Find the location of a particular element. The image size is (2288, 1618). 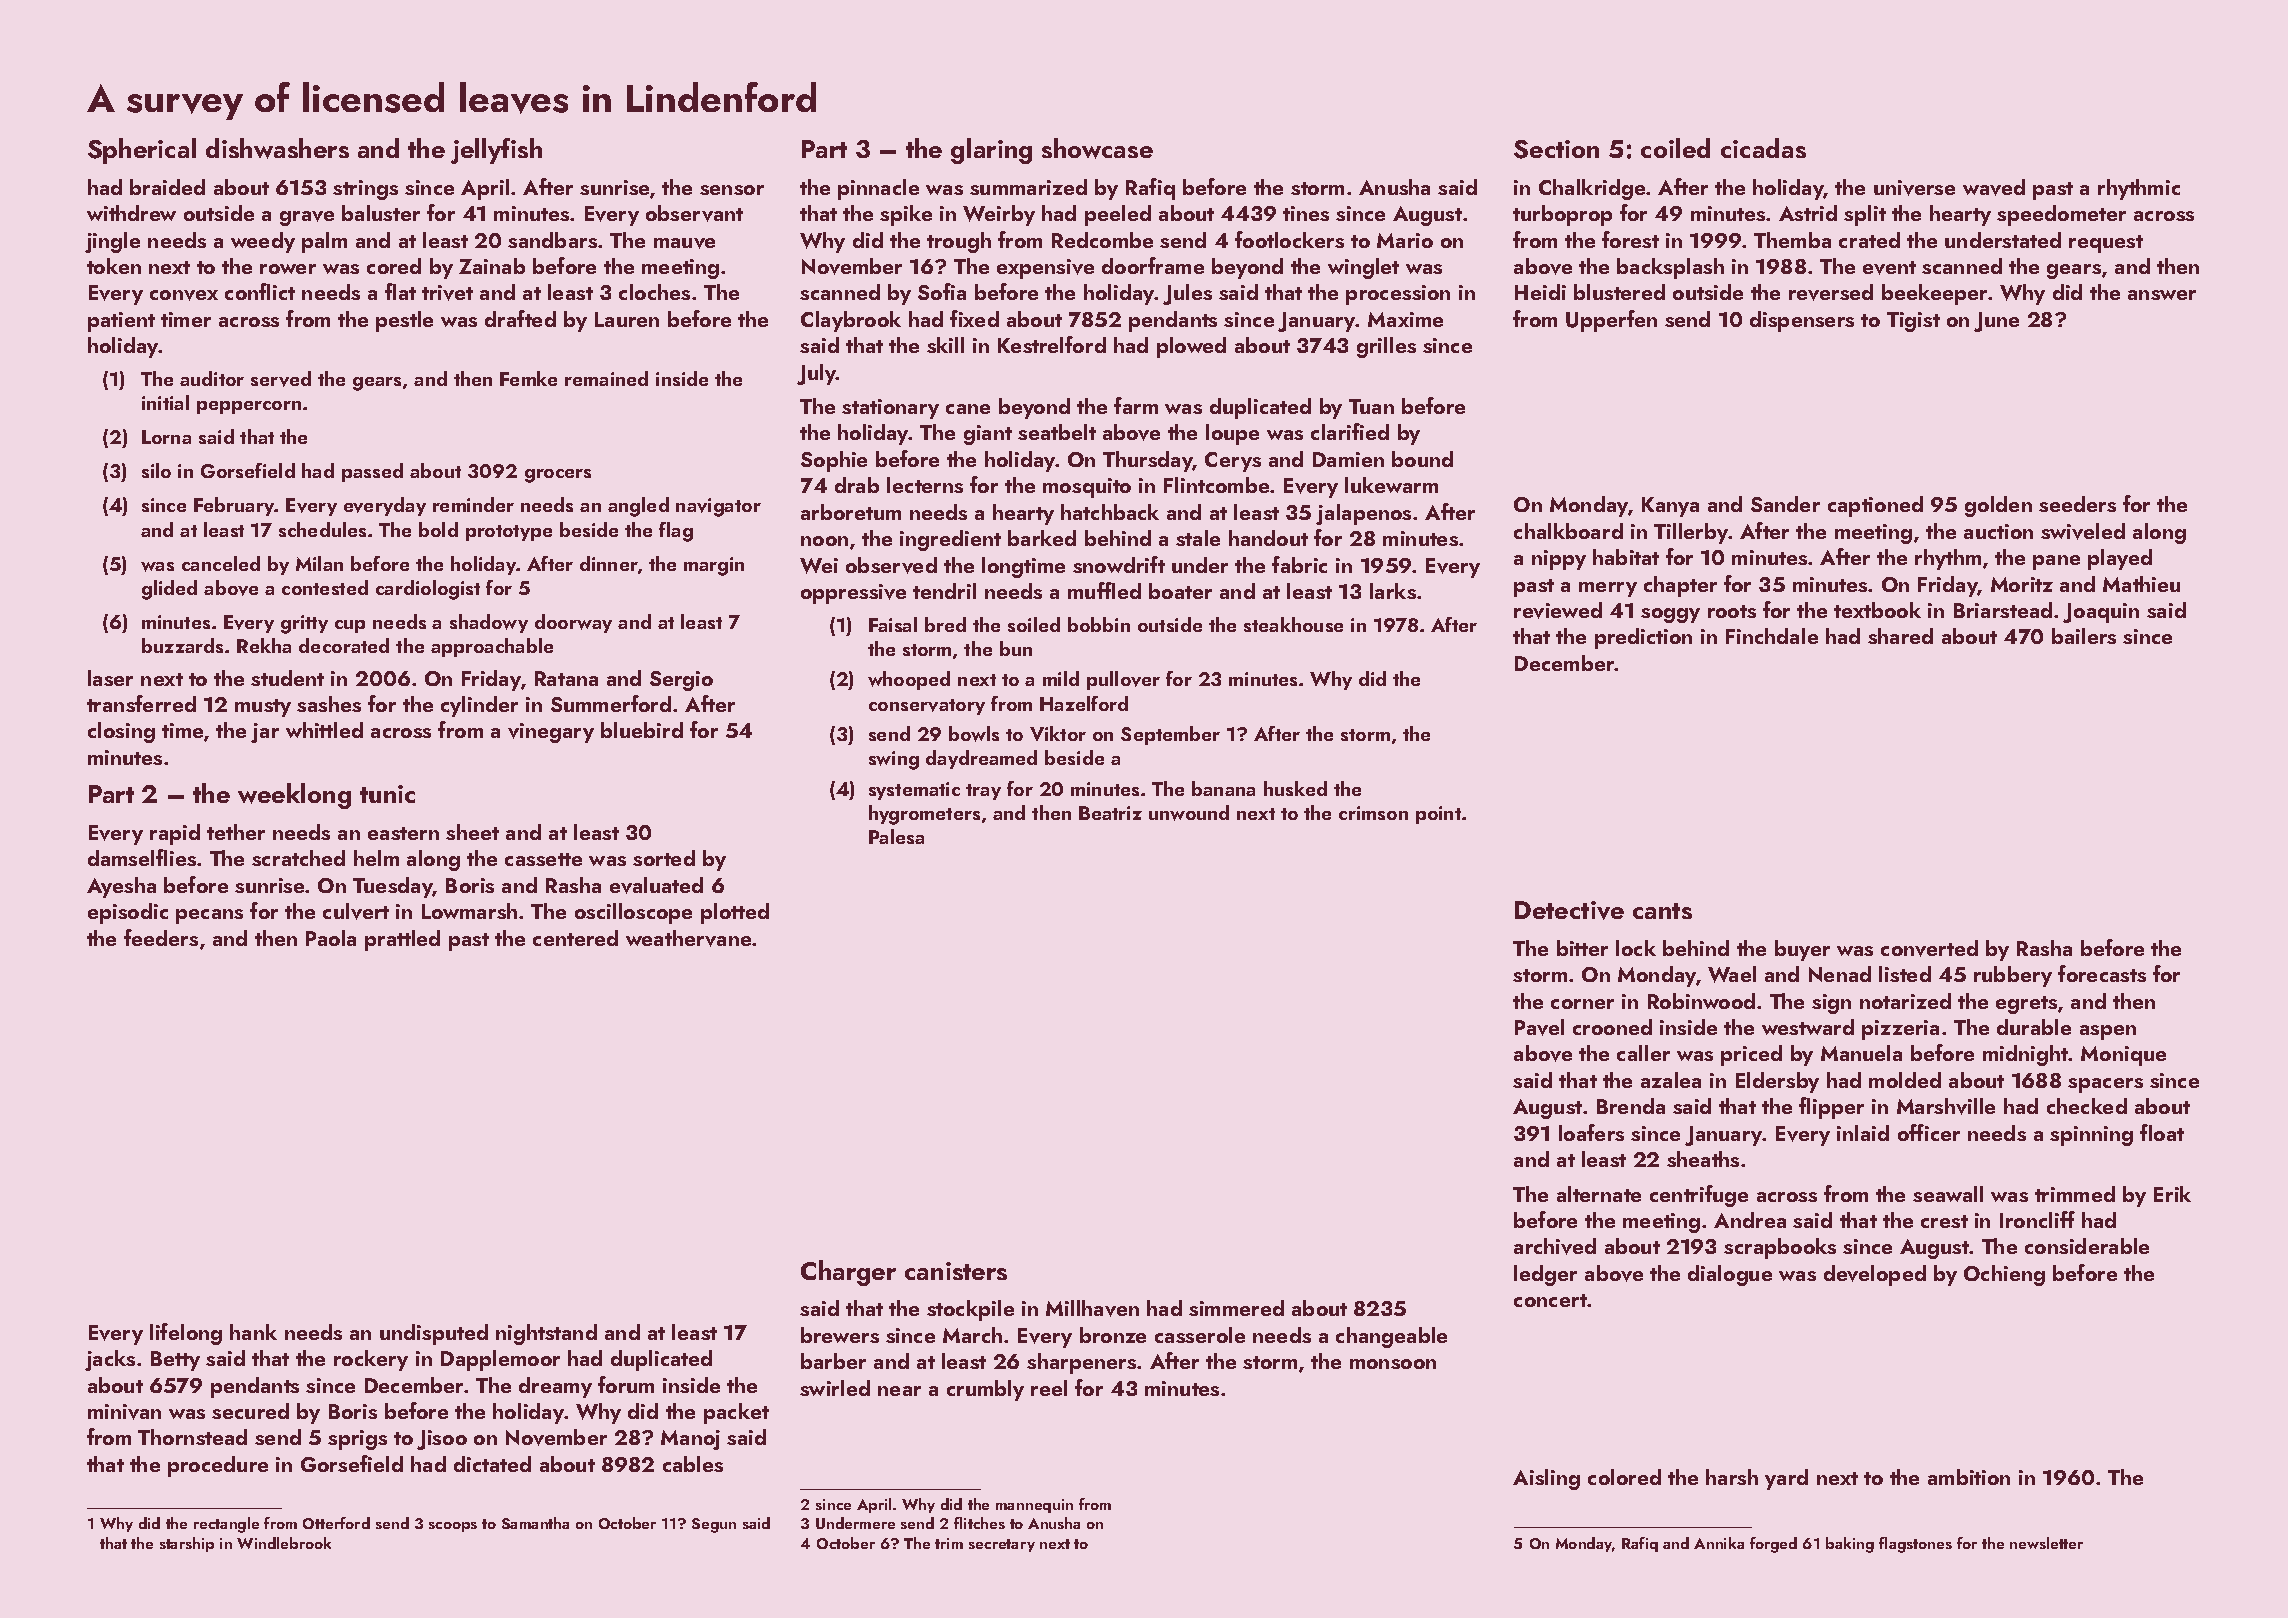

secretary is located at coordinates (1002, 1545).
